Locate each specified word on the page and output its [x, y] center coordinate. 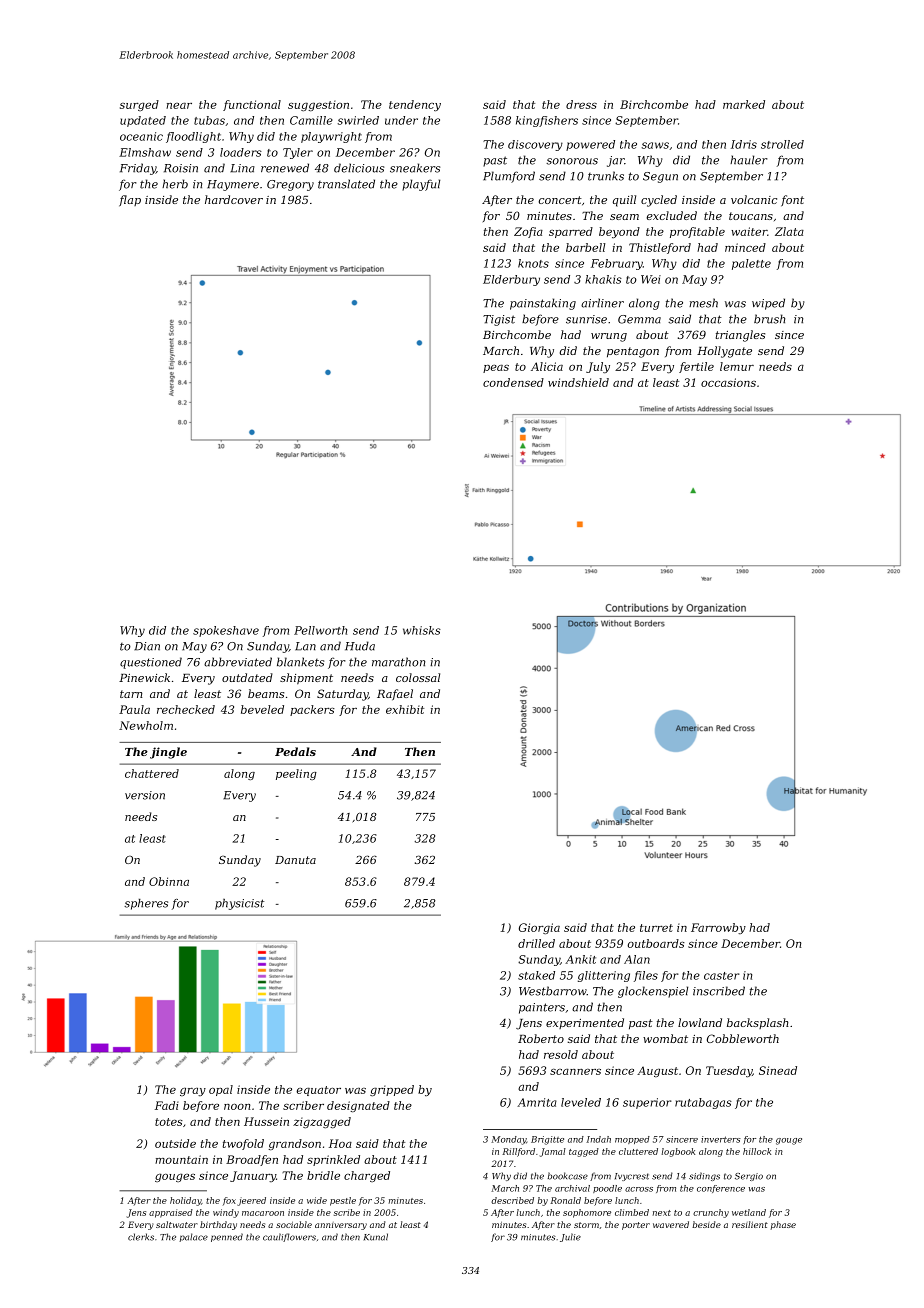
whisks [422, 630]
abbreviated [238, 662]
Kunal [376, 1237]
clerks [141, 1237]
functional [252, 105]
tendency [415, 105]
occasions [728, 382]
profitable [697, 232]
